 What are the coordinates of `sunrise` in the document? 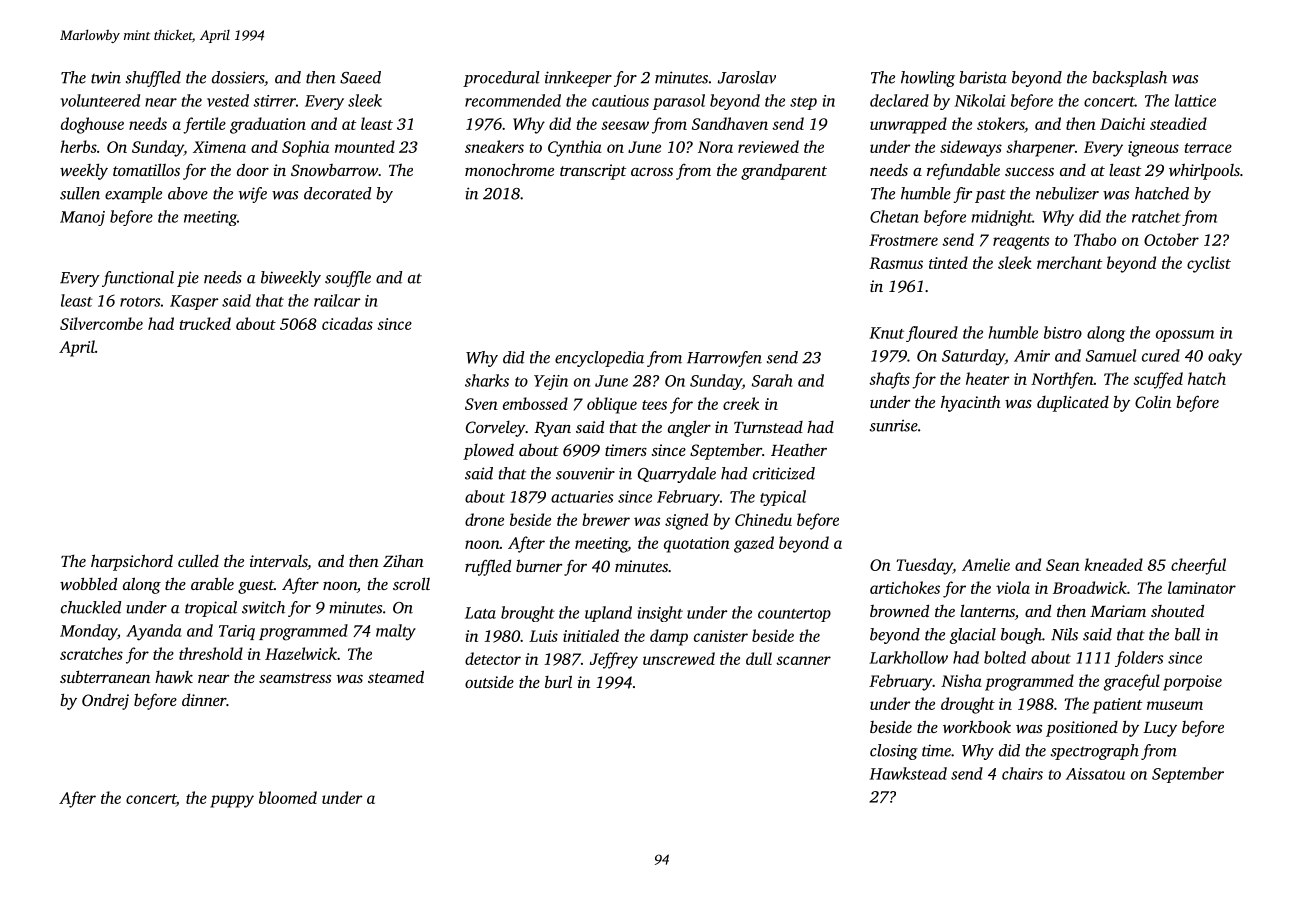 It's located at (894, 426).
